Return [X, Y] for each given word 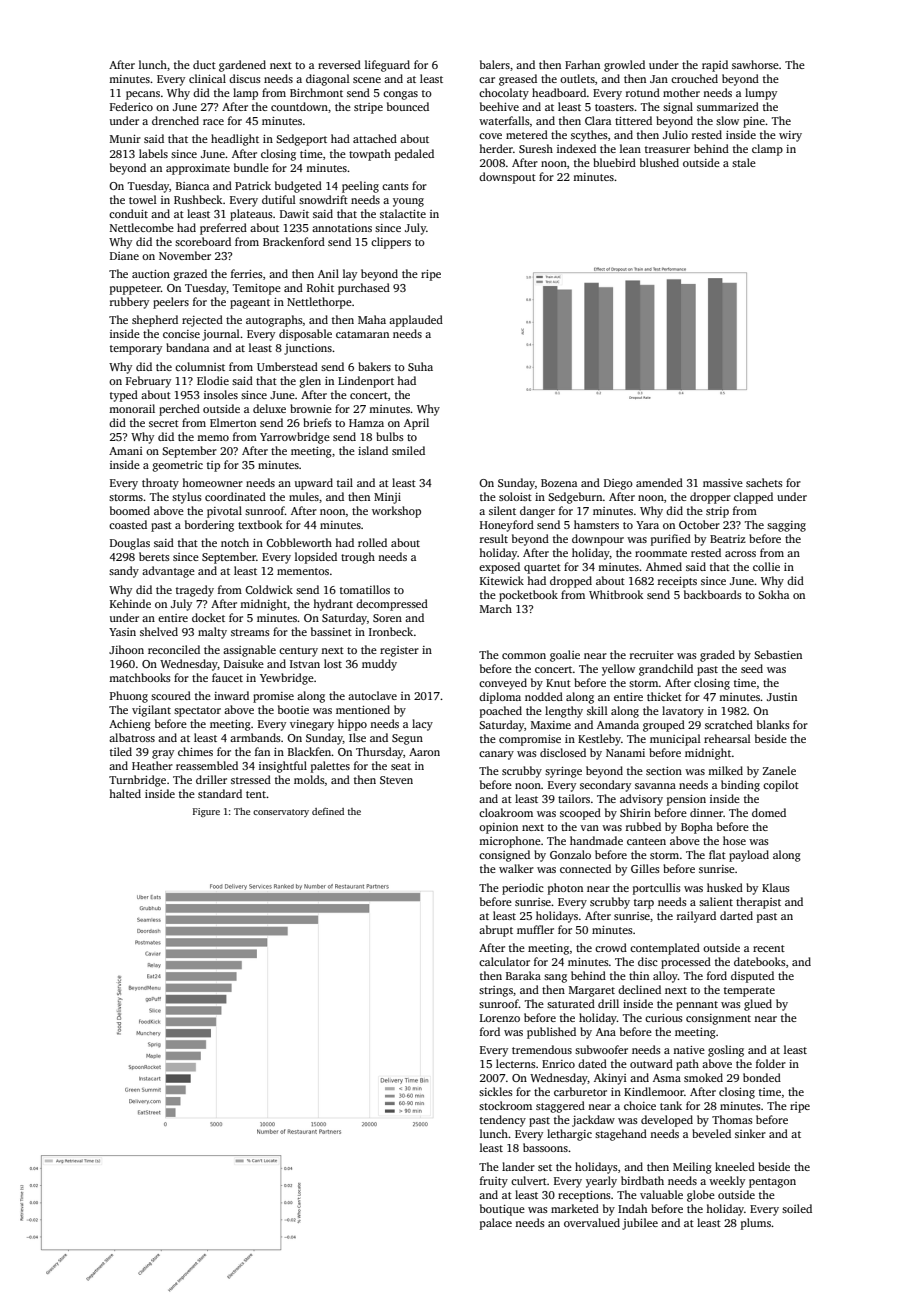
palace [496, 1224]
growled [624, 66]
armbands [255, 737]
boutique [502, 1210]
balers [495, 64]
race [213, 122]
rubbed [643, 826]
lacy [422, 725]
